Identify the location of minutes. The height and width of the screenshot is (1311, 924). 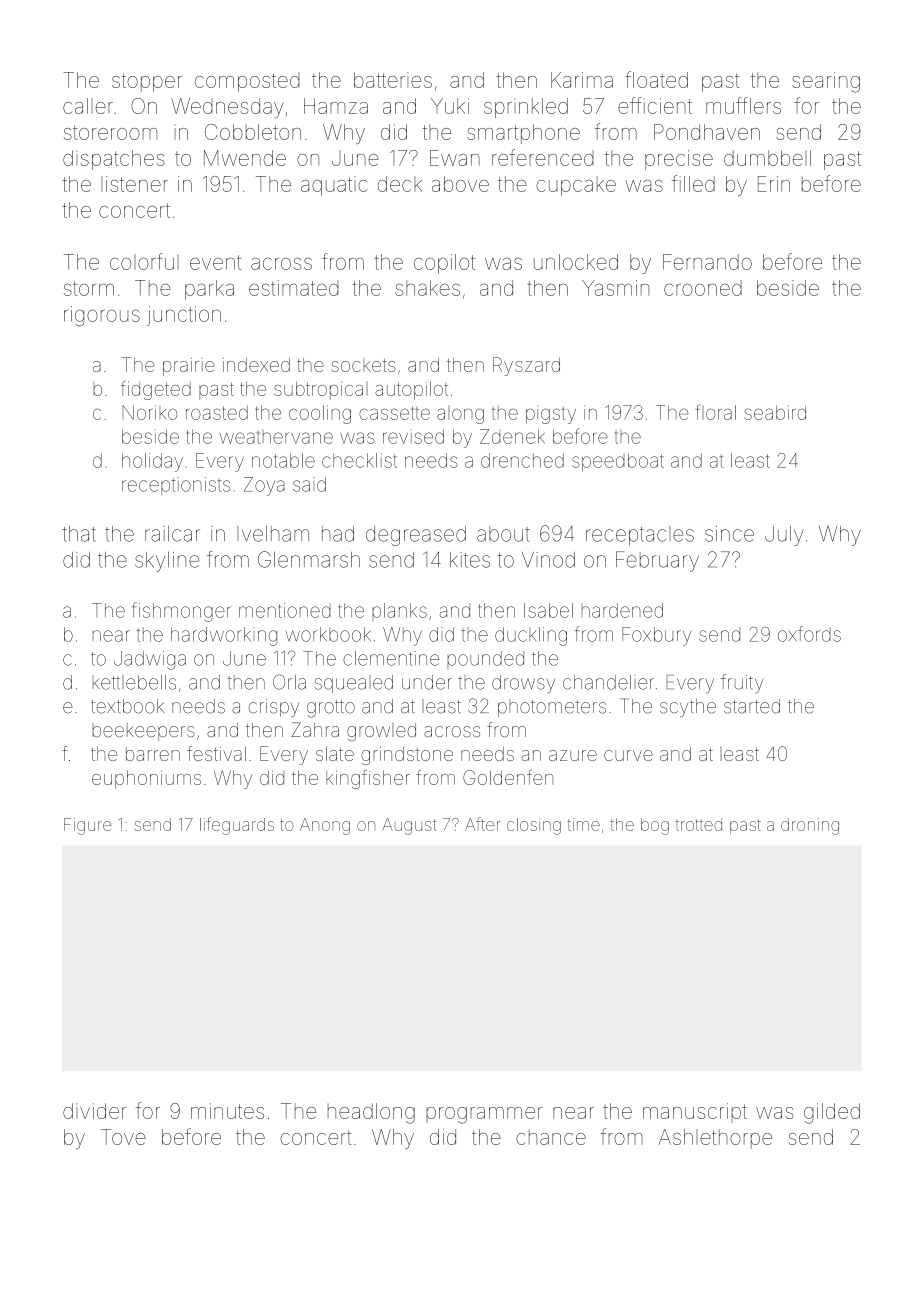
(227, 1111).
